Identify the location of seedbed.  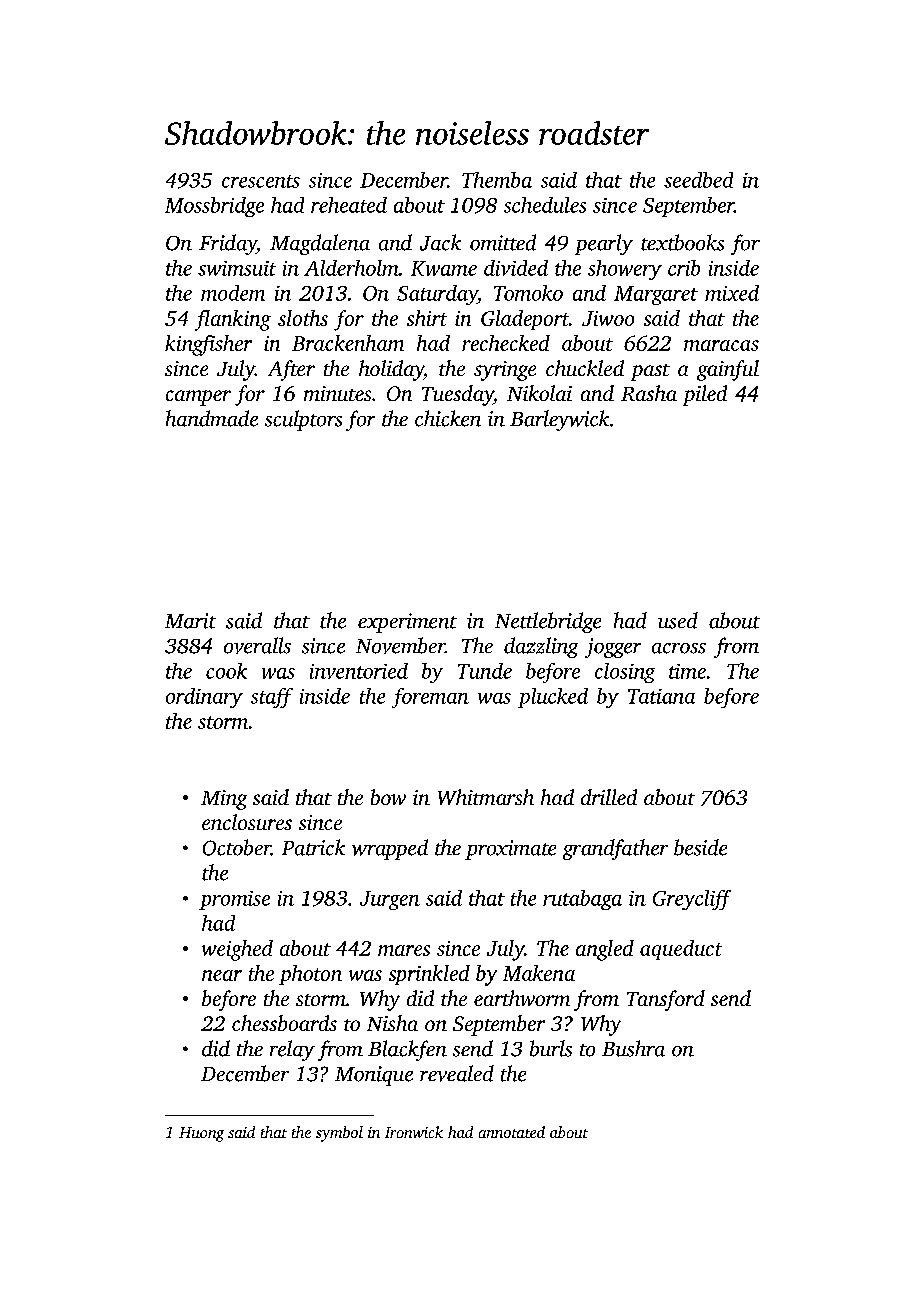
(698, 180).
